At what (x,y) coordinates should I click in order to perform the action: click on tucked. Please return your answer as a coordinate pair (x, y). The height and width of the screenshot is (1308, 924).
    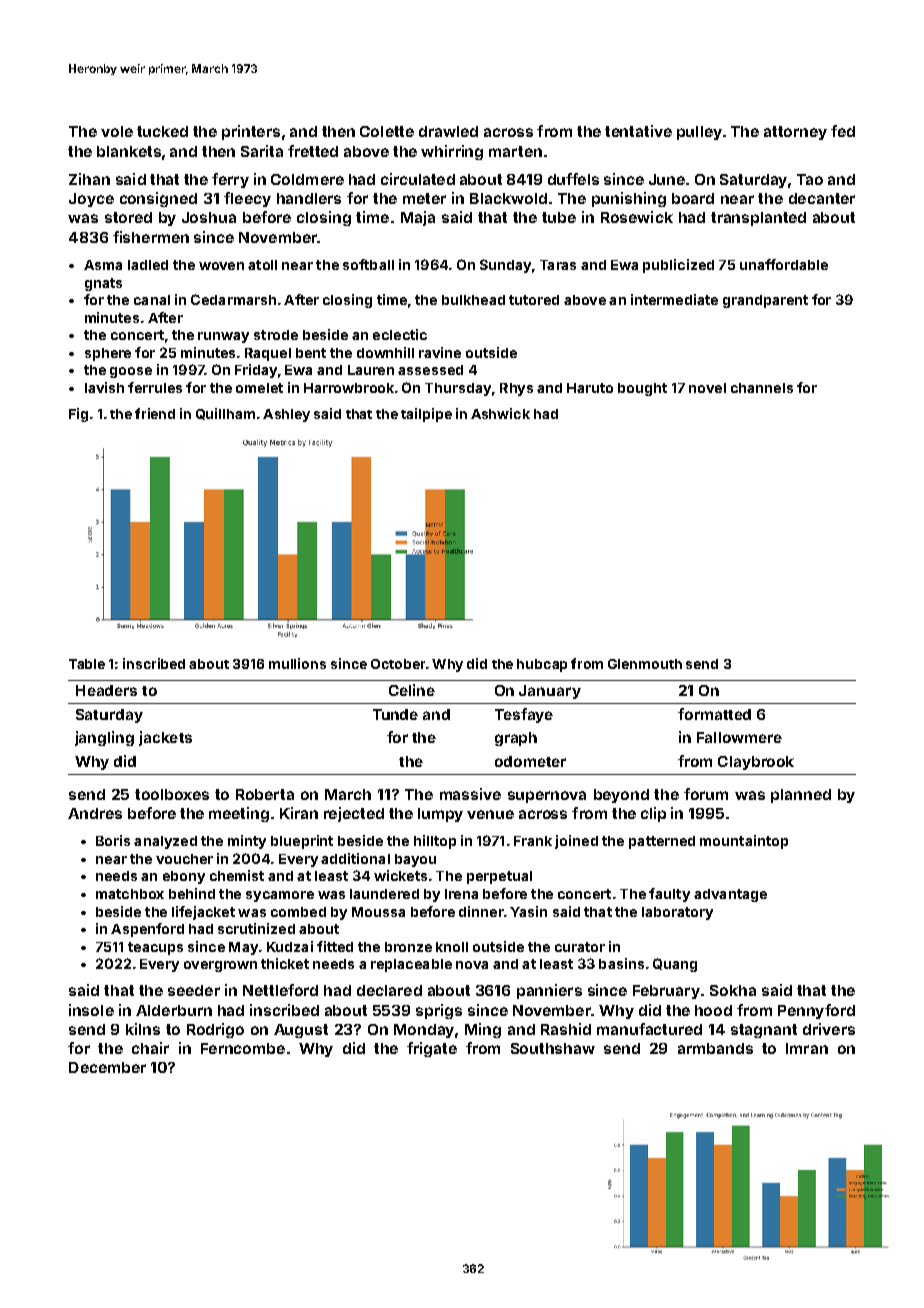
    Looking at the image, I should click on (162, 131).
